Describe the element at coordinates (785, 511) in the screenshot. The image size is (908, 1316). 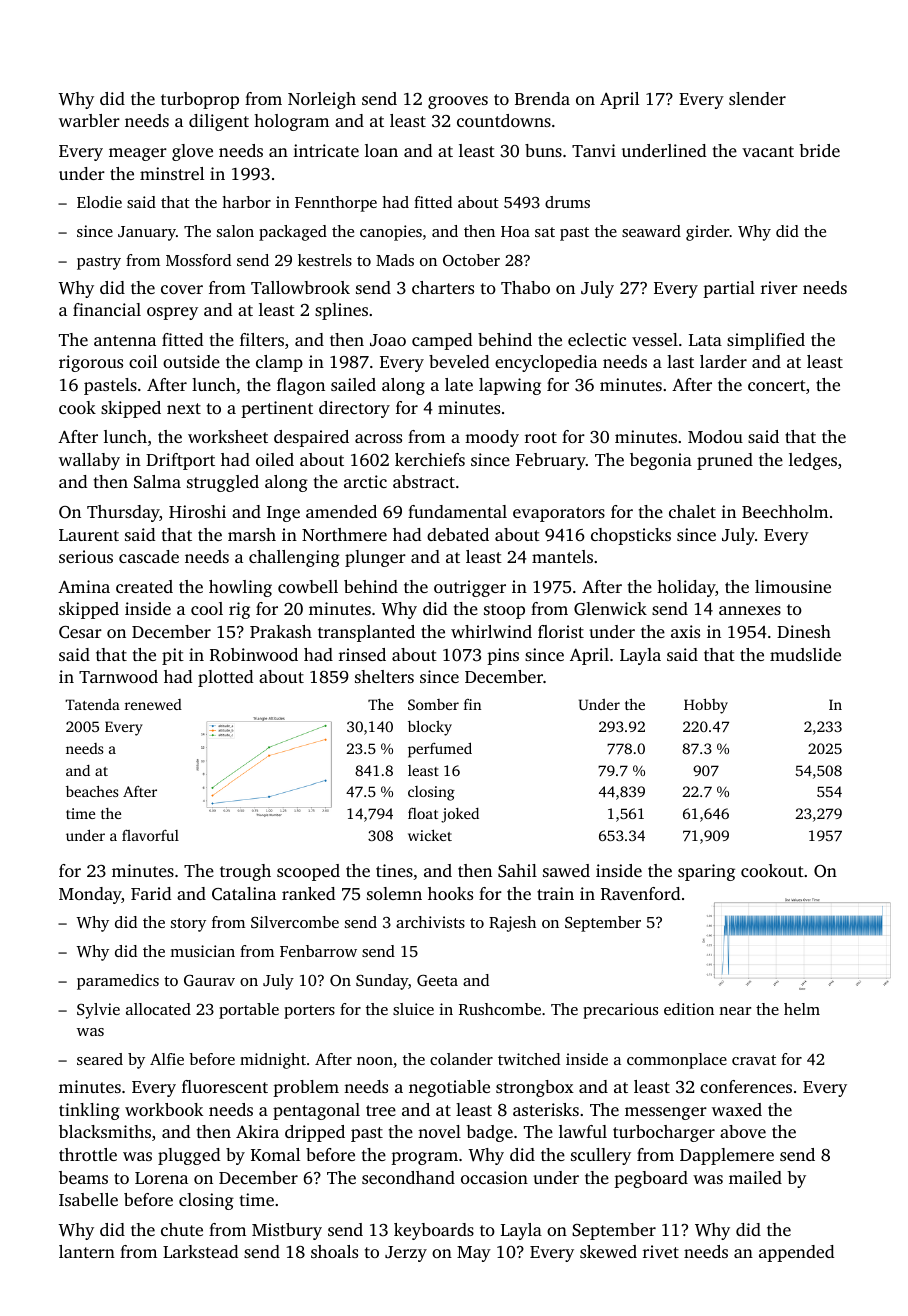
I see `Beechholm` at that location.
